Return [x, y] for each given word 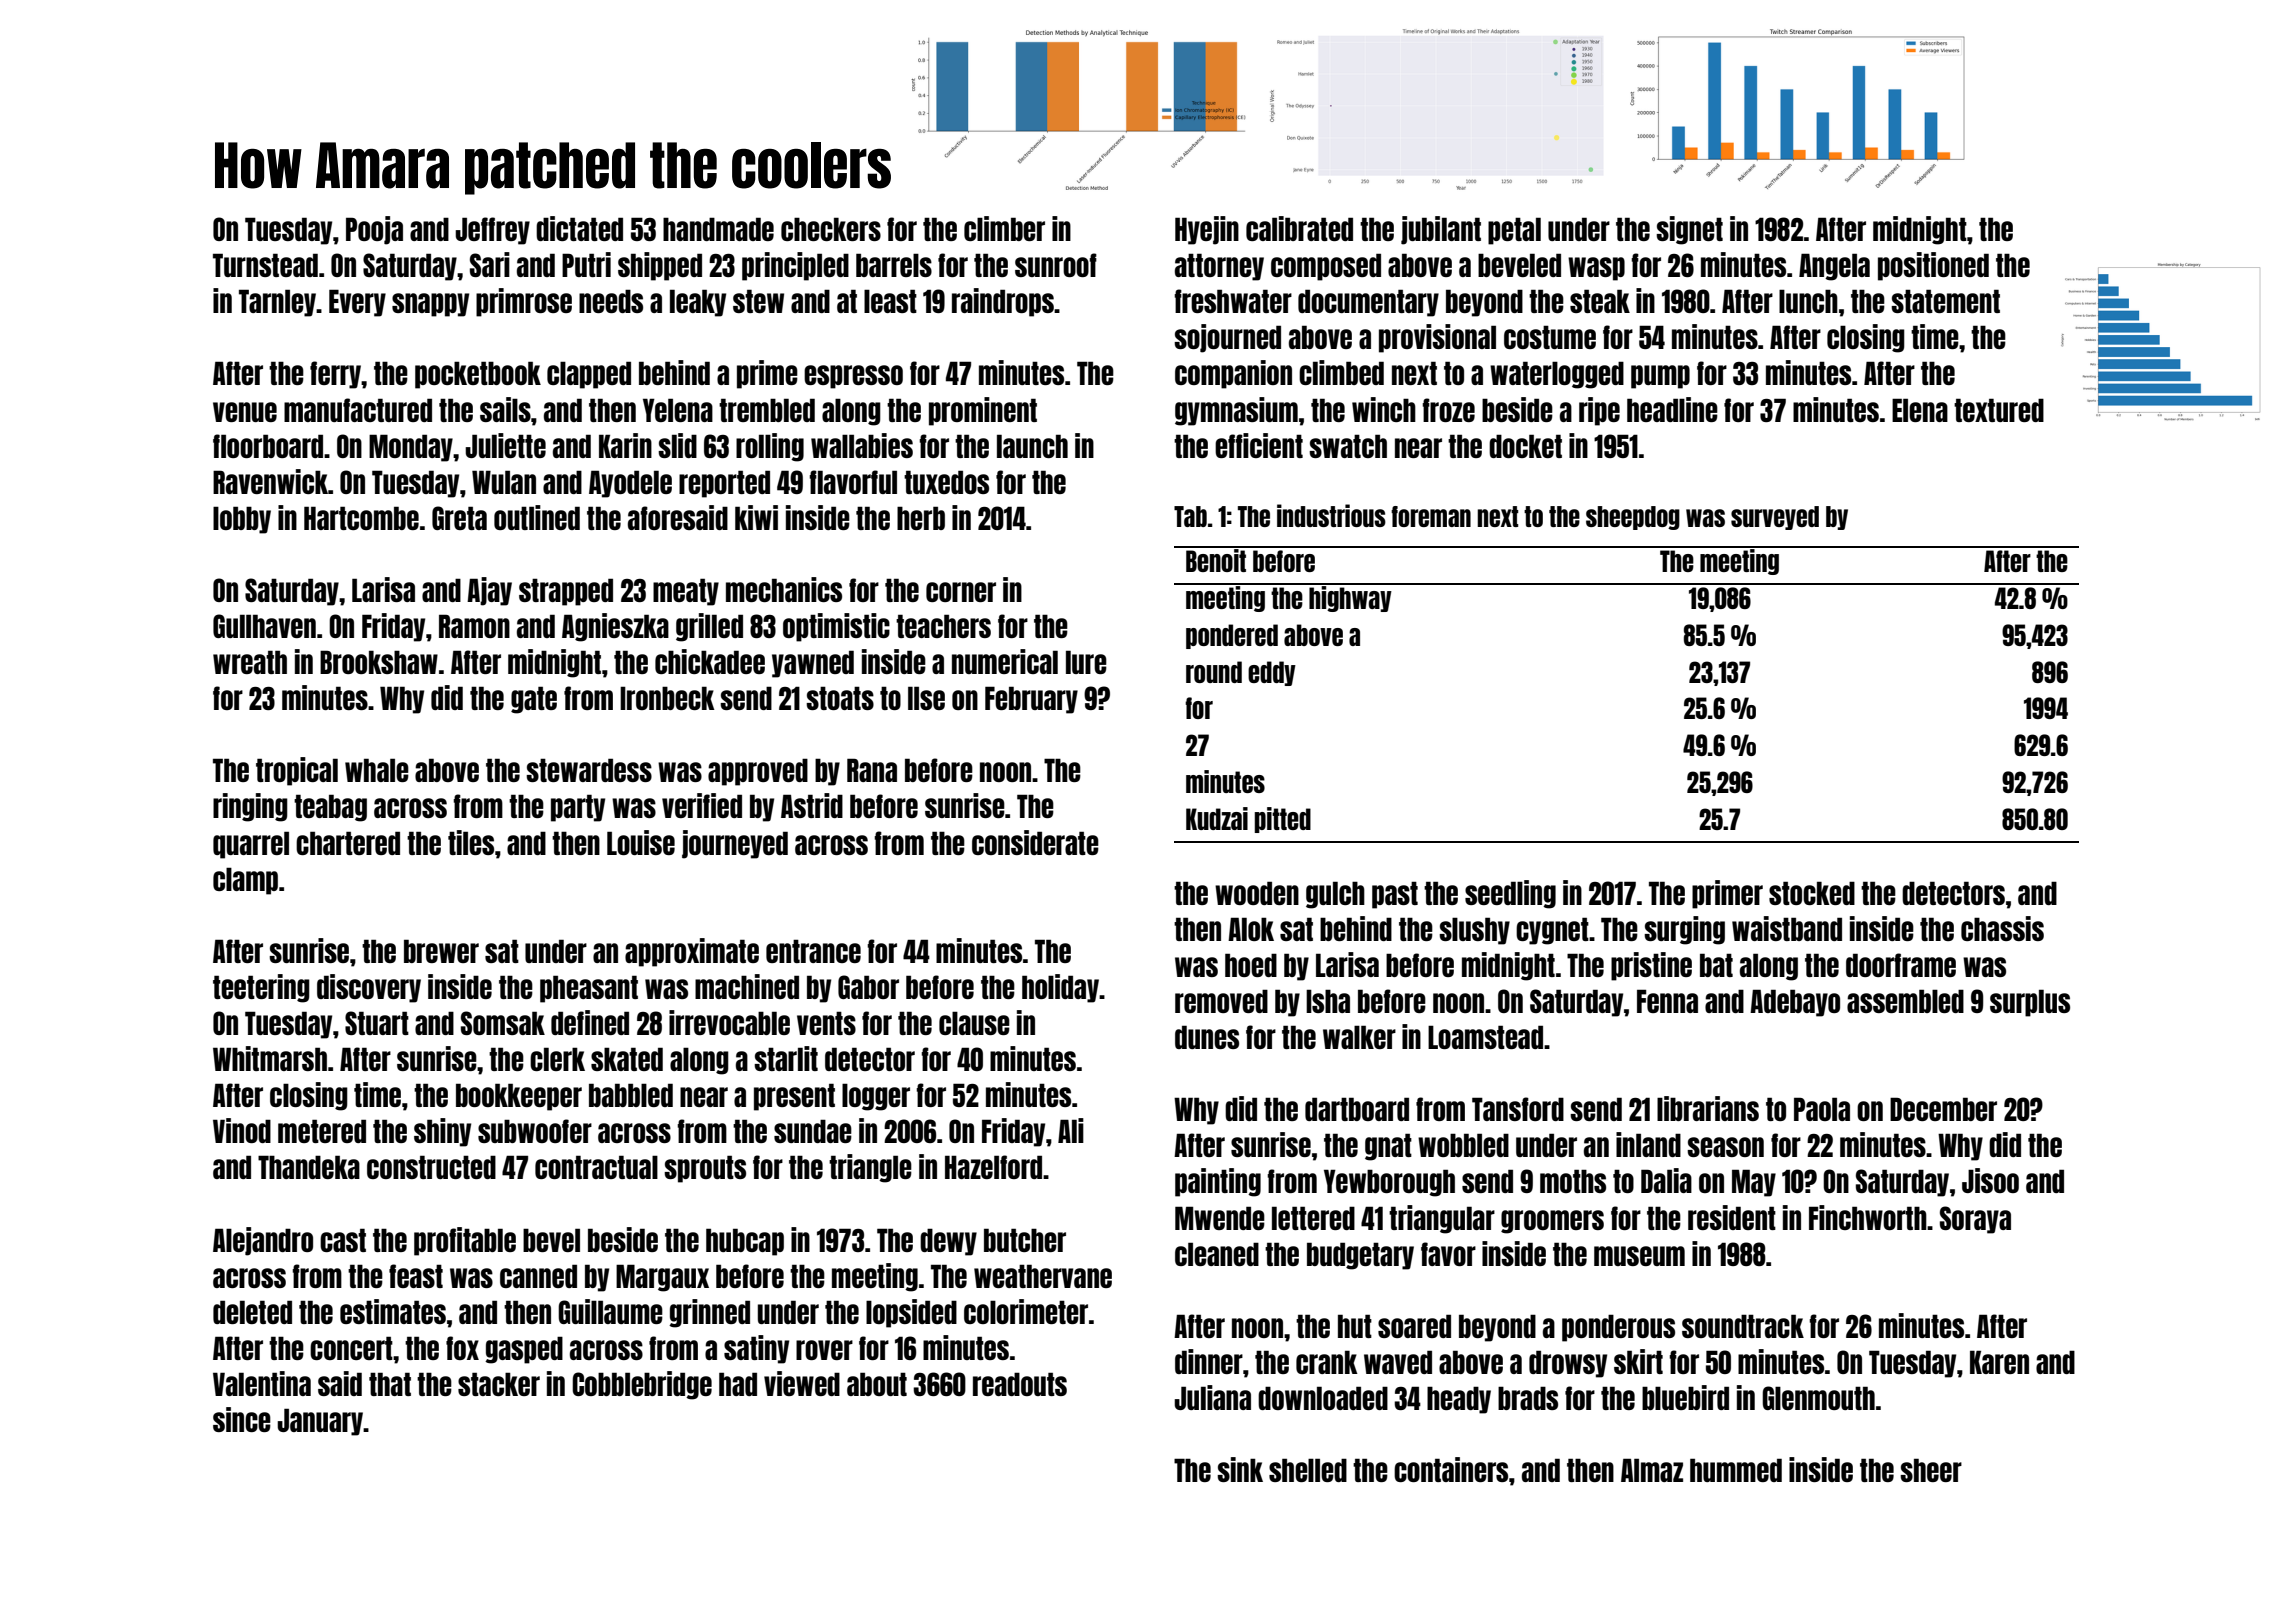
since [242, 1419]
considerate [1035, 842]
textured [1999, 410]
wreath [250, 662]
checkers [831, 229]
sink [1240, 1469]
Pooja [374, 230]
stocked [1812, 893]
